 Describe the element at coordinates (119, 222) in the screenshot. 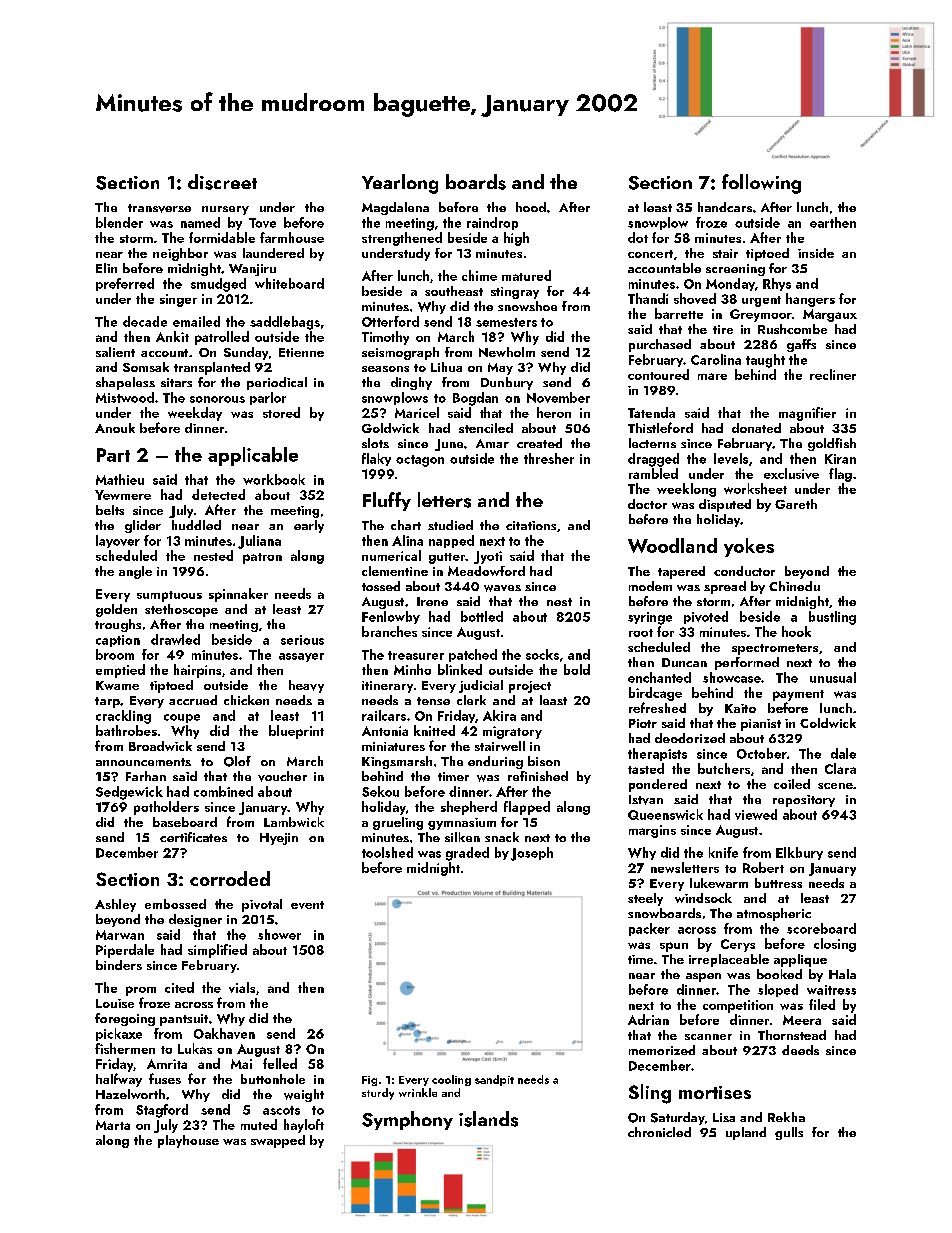

I see `blender` at that location.
